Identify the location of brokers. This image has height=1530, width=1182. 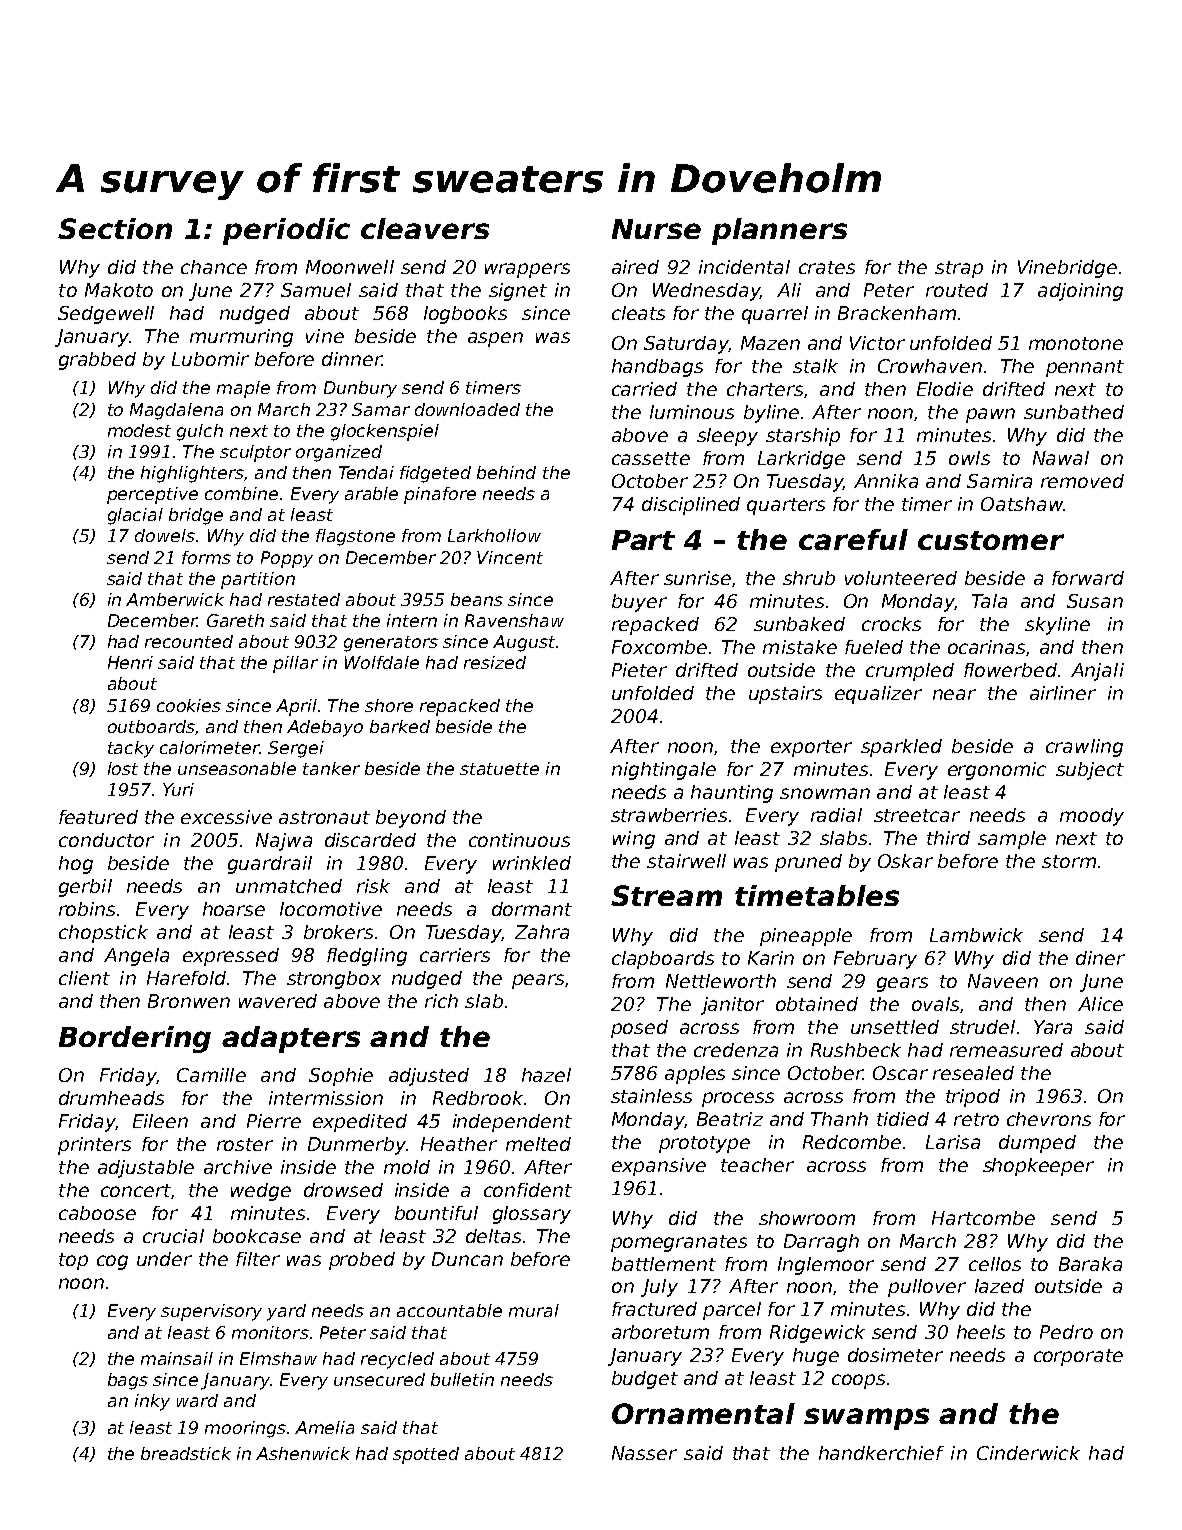
(338, 932).
